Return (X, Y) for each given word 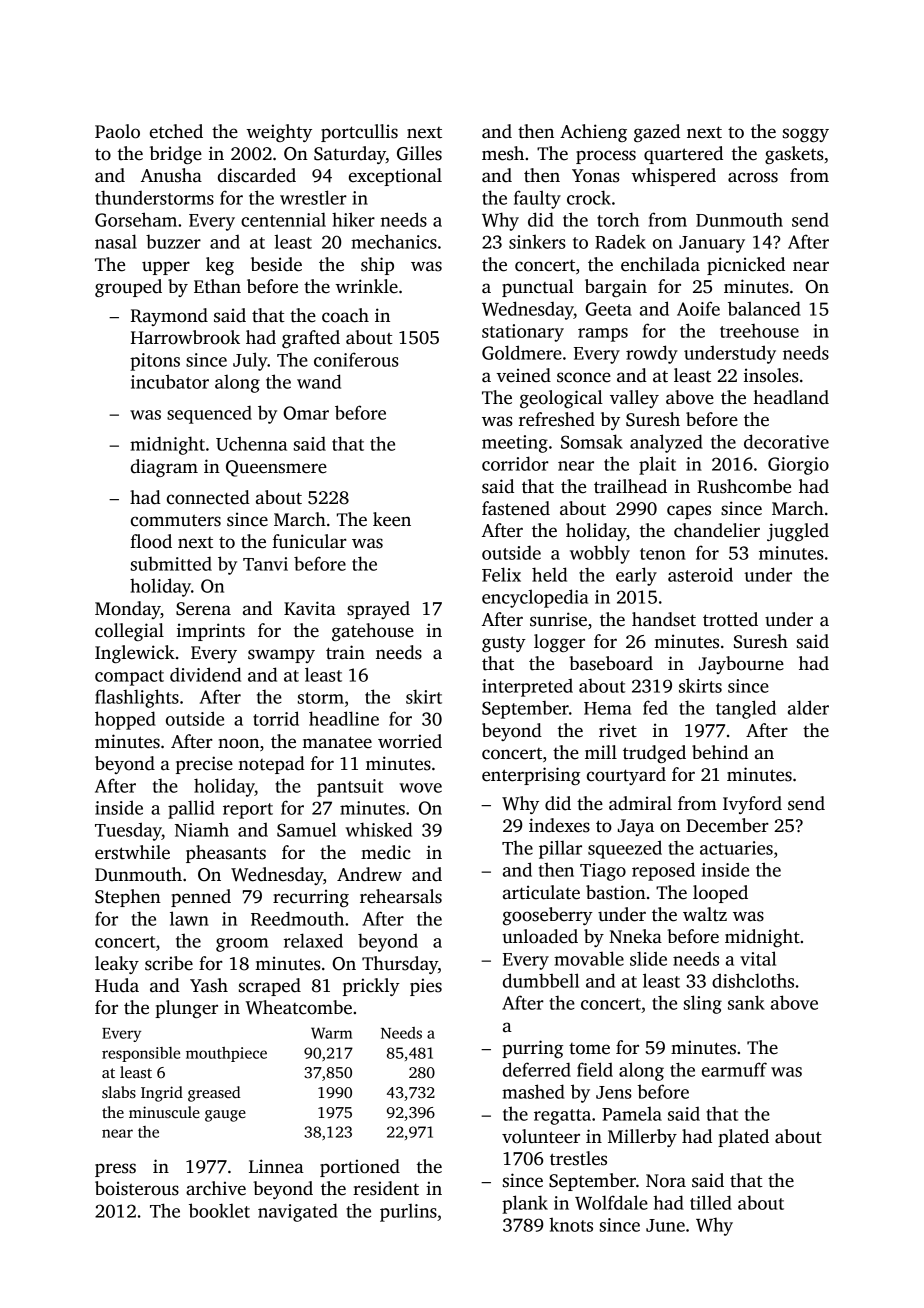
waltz (705, 914)
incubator (170, 381)
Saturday (350, 155)
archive (216, 1188)
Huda (117, 985)
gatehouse (373, 632)
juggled (798, 532)
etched (176, 131)
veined (523, 375)
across (753, 177)
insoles (771, 375)
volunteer (541, 1136)
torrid (276, 718)
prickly (371, 987)
